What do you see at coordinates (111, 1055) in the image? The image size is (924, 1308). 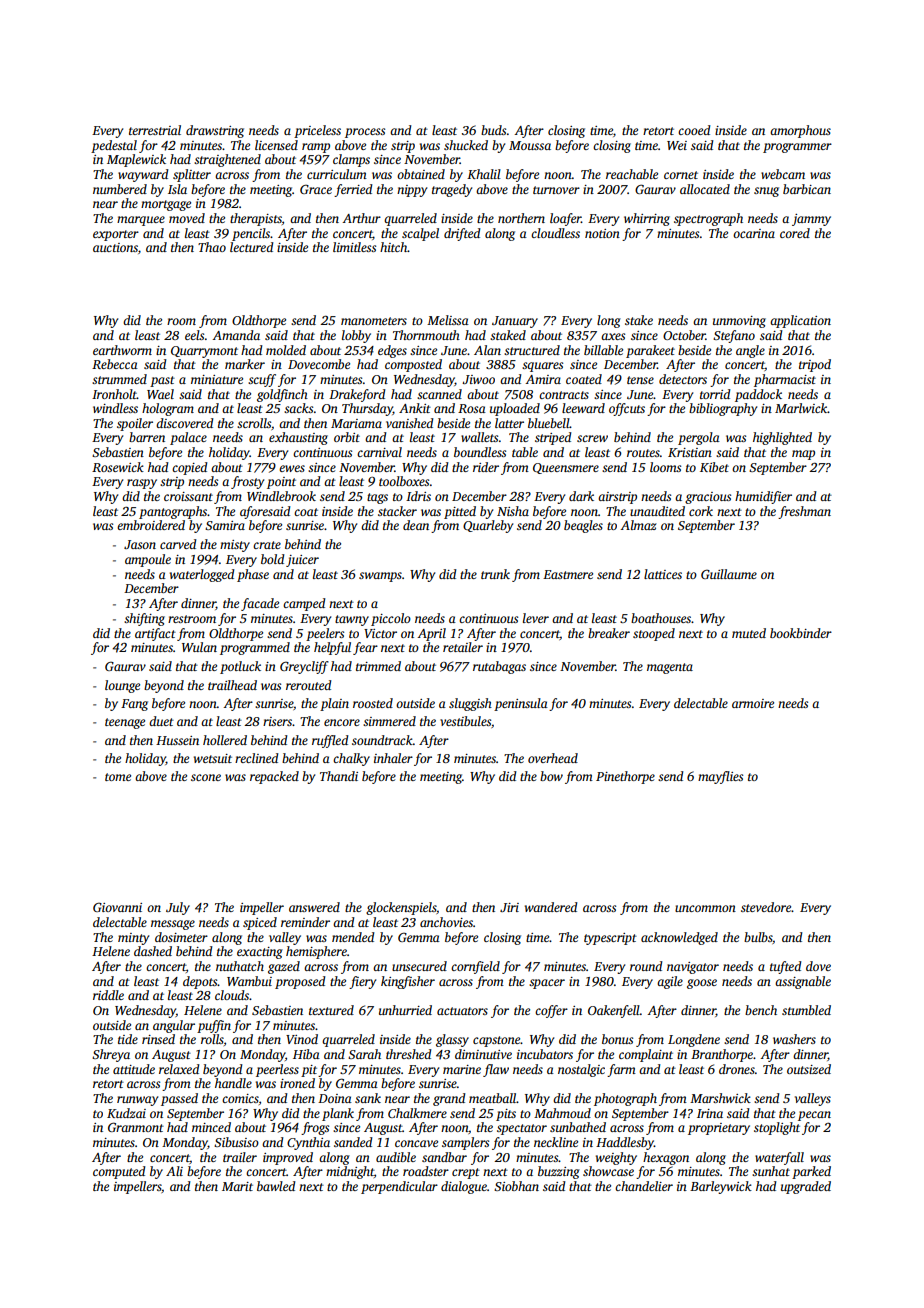 I see `Shreya` at bounding box center [111, 1055].
